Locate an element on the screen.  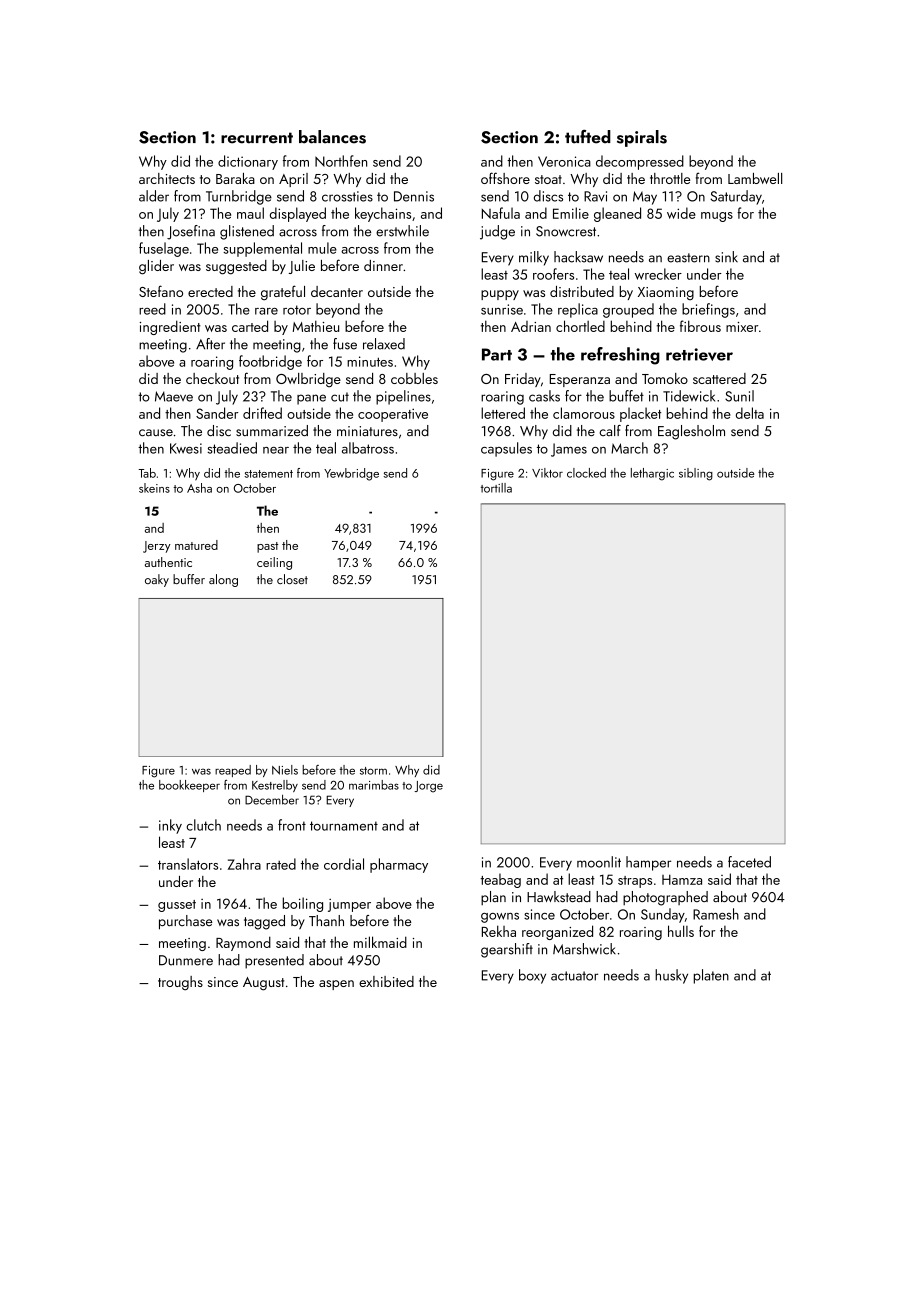
capsules is located at coordinates (506, 449).
